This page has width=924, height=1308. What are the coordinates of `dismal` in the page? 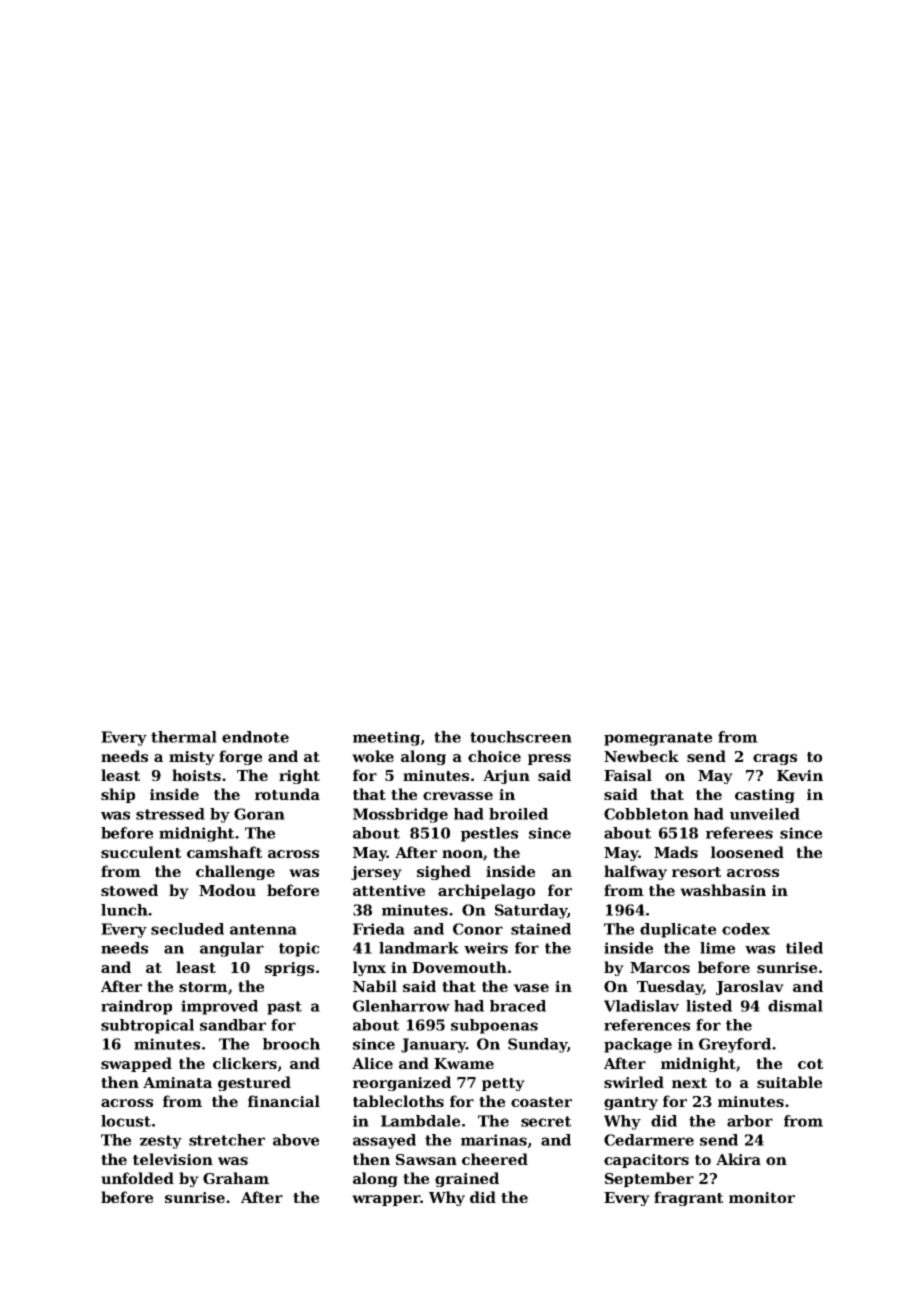 It's located at (795, 1006).
